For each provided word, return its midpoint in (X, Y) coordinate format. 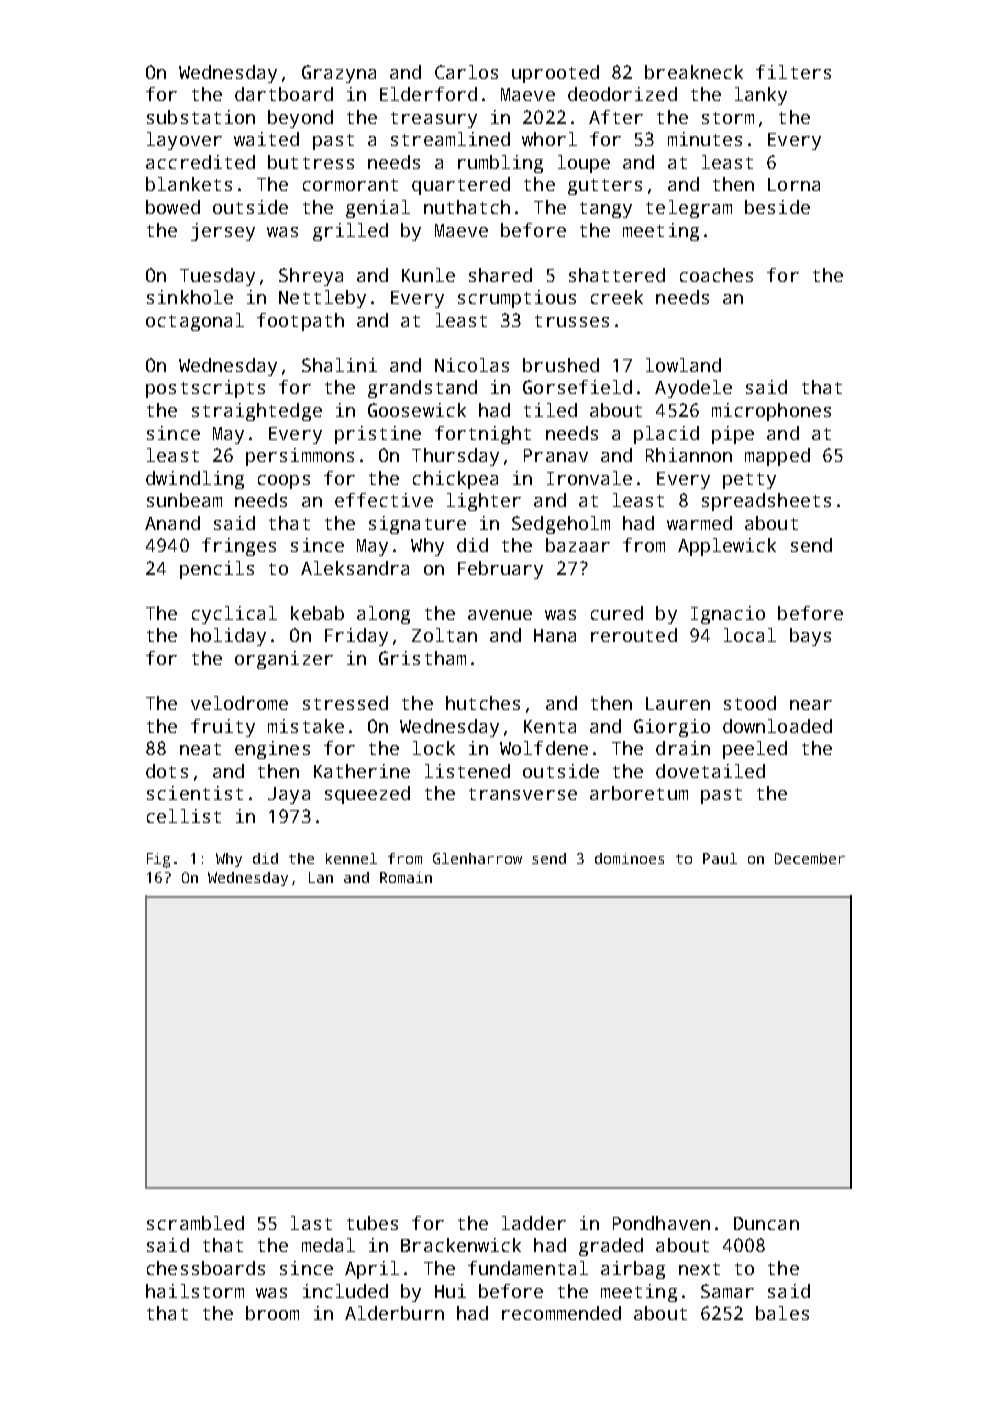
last (311, 1223)
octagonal (195, 322)
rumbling (500, 164)
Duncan (766, 1223)
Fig (158, 860)
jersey (223, 232)
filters (793, 72)
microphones (771, 412)
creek (617, 297)
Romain (406, 877)
